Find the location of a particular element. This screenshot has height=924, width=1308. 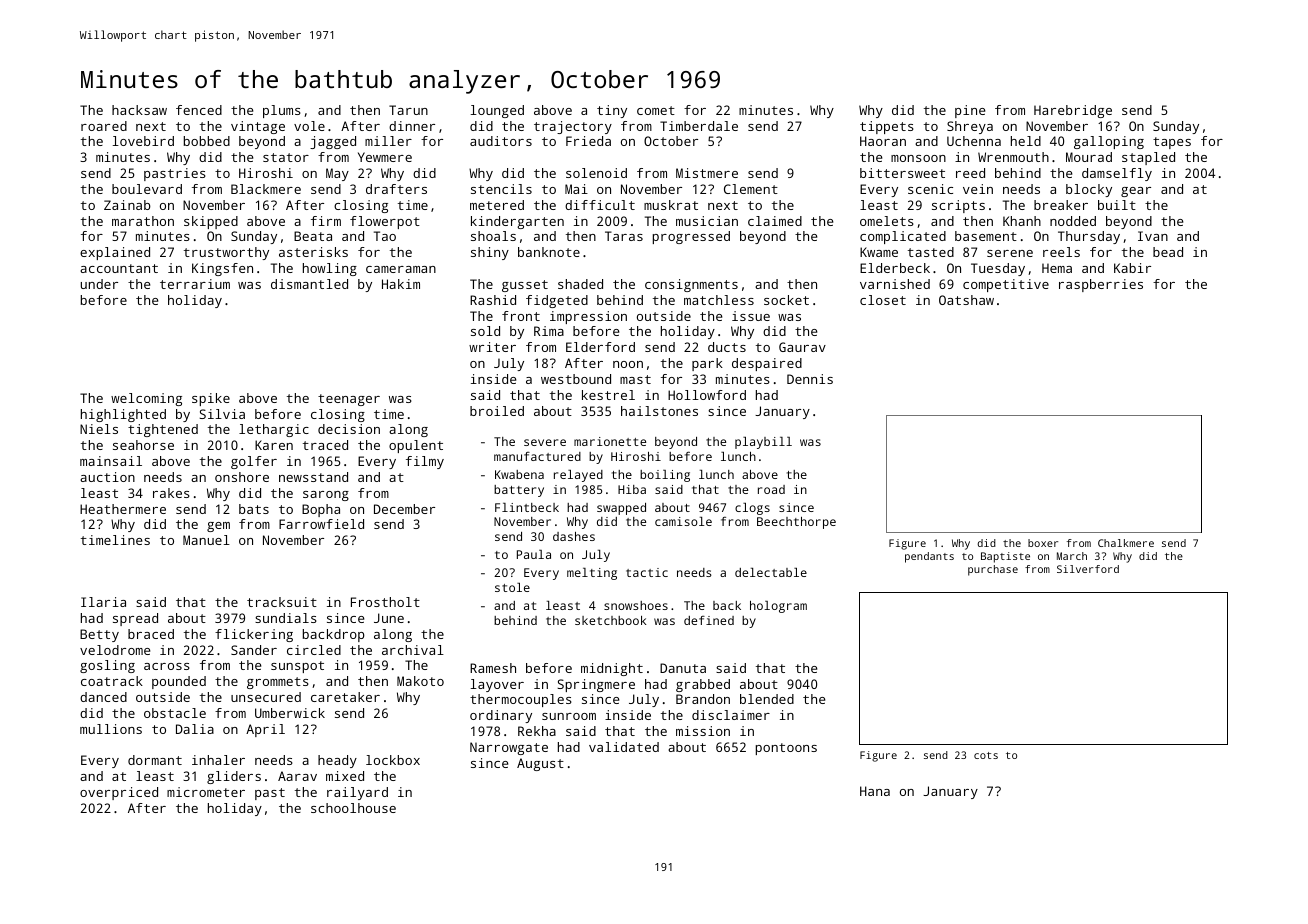

Danuta is located at coordinates (683, 668).
